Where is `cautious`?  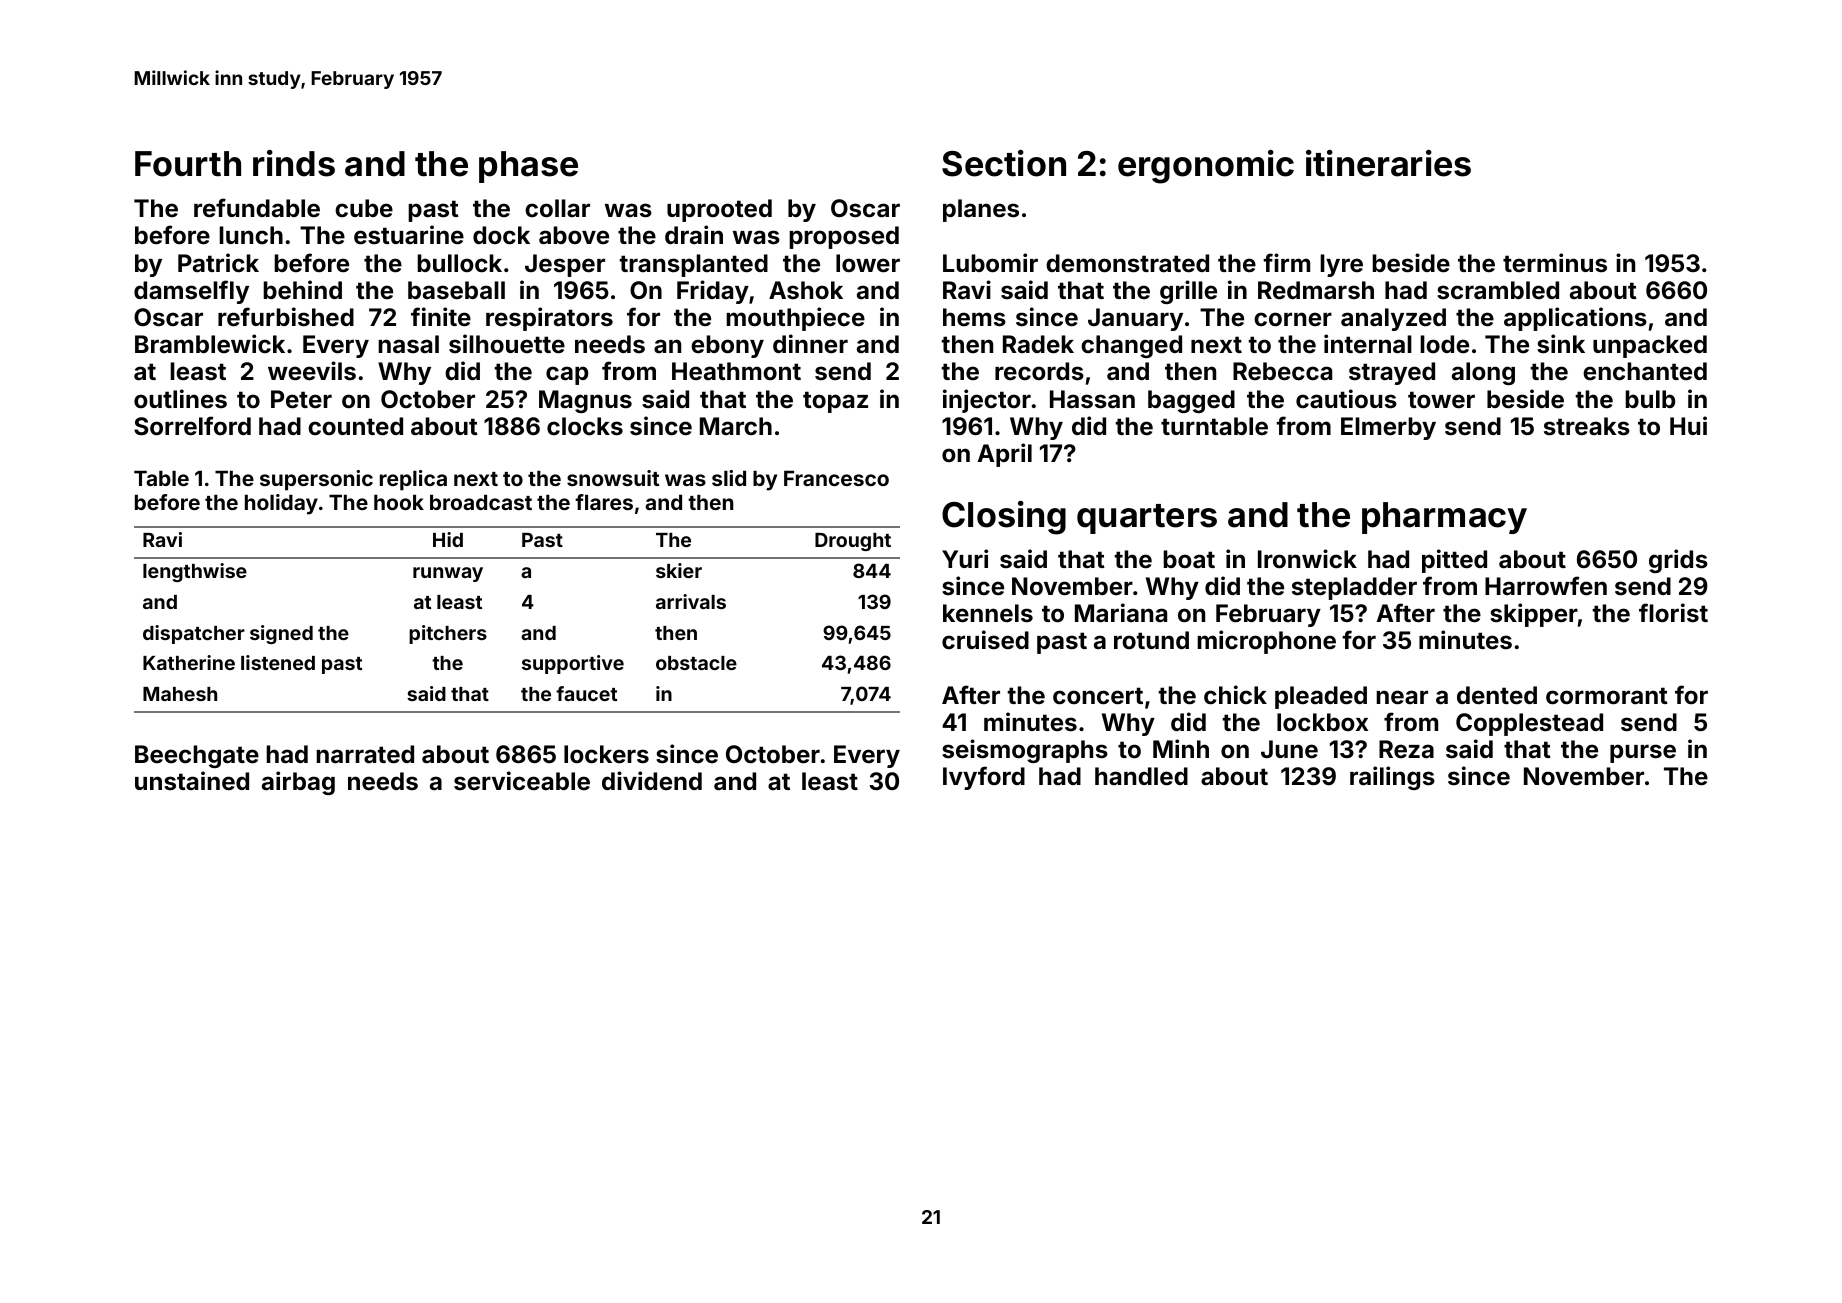 cautious is located at coordinates (1346, 399).
